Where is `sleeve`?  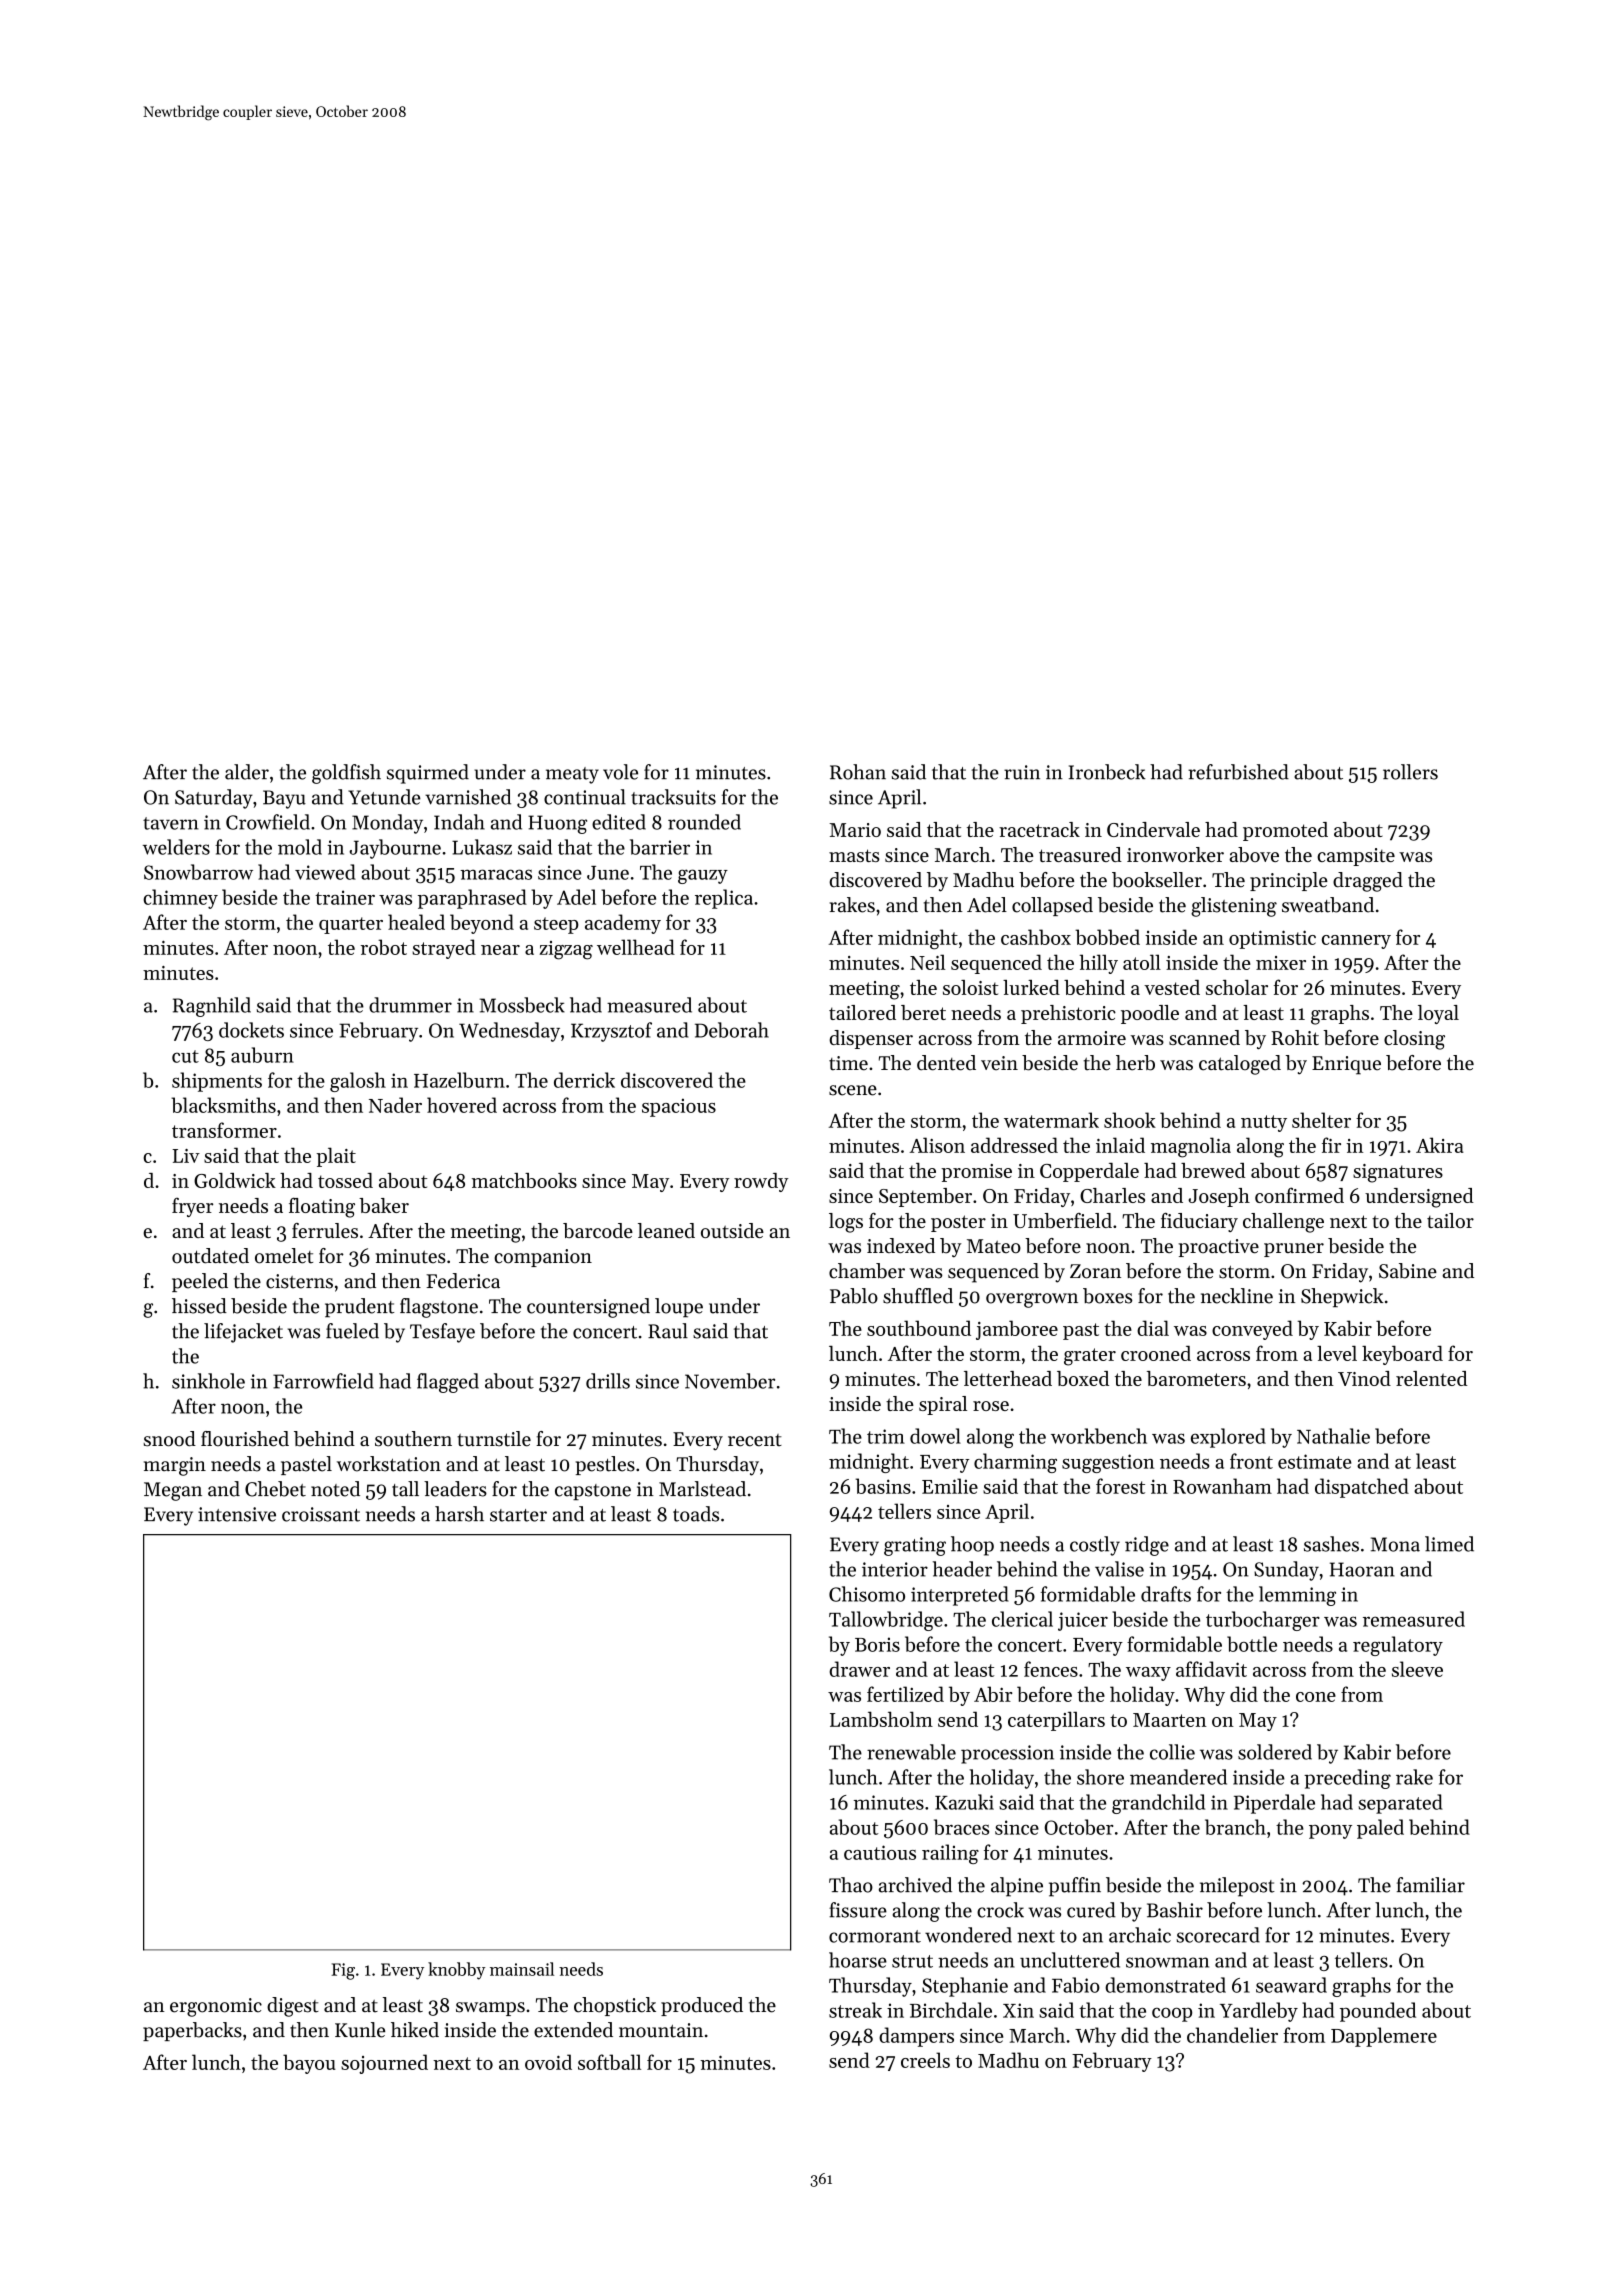
sleeve is located at coordinates (1417, 1669).
